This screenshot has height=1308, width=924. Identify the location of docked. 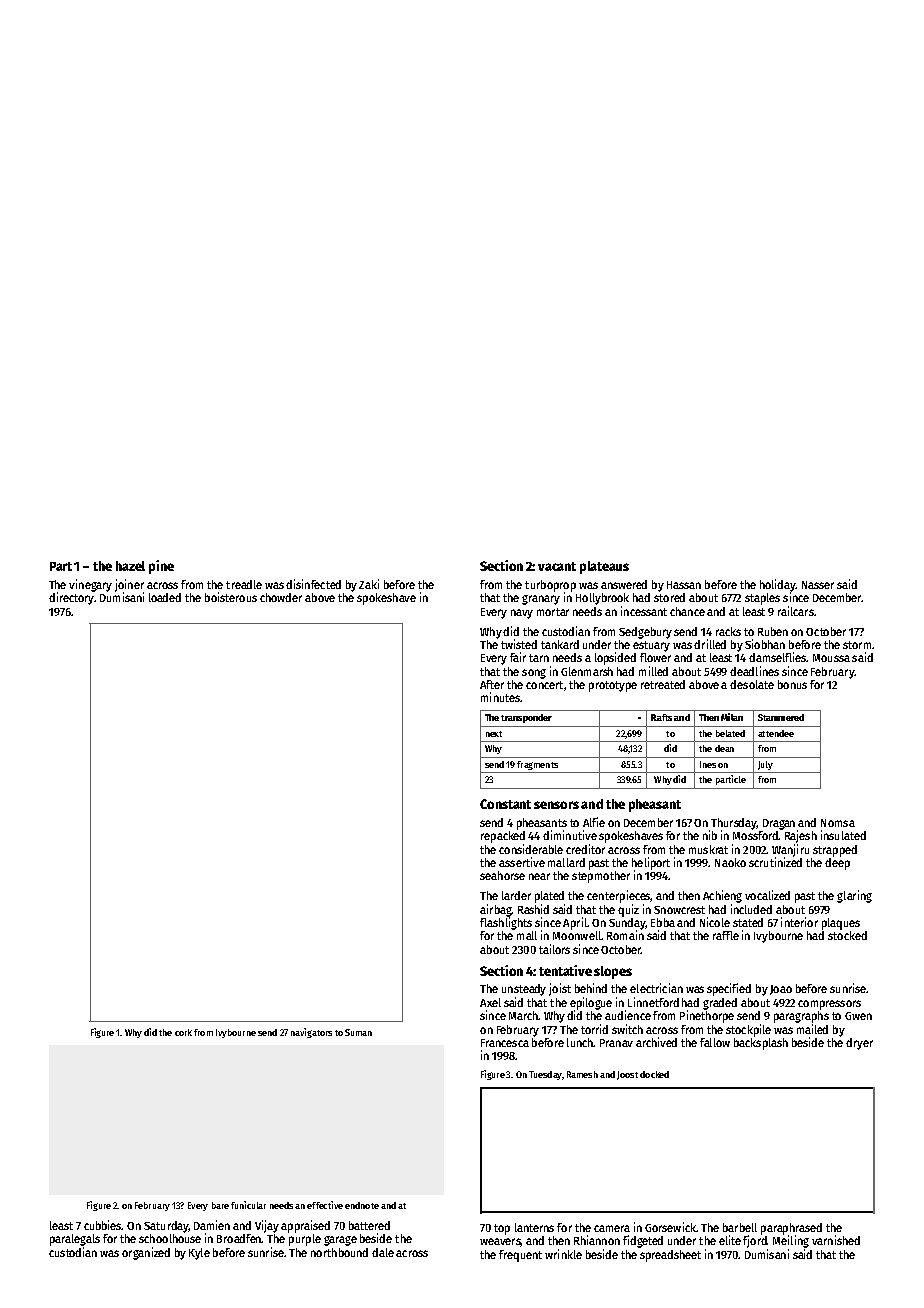
(654, 1074).
